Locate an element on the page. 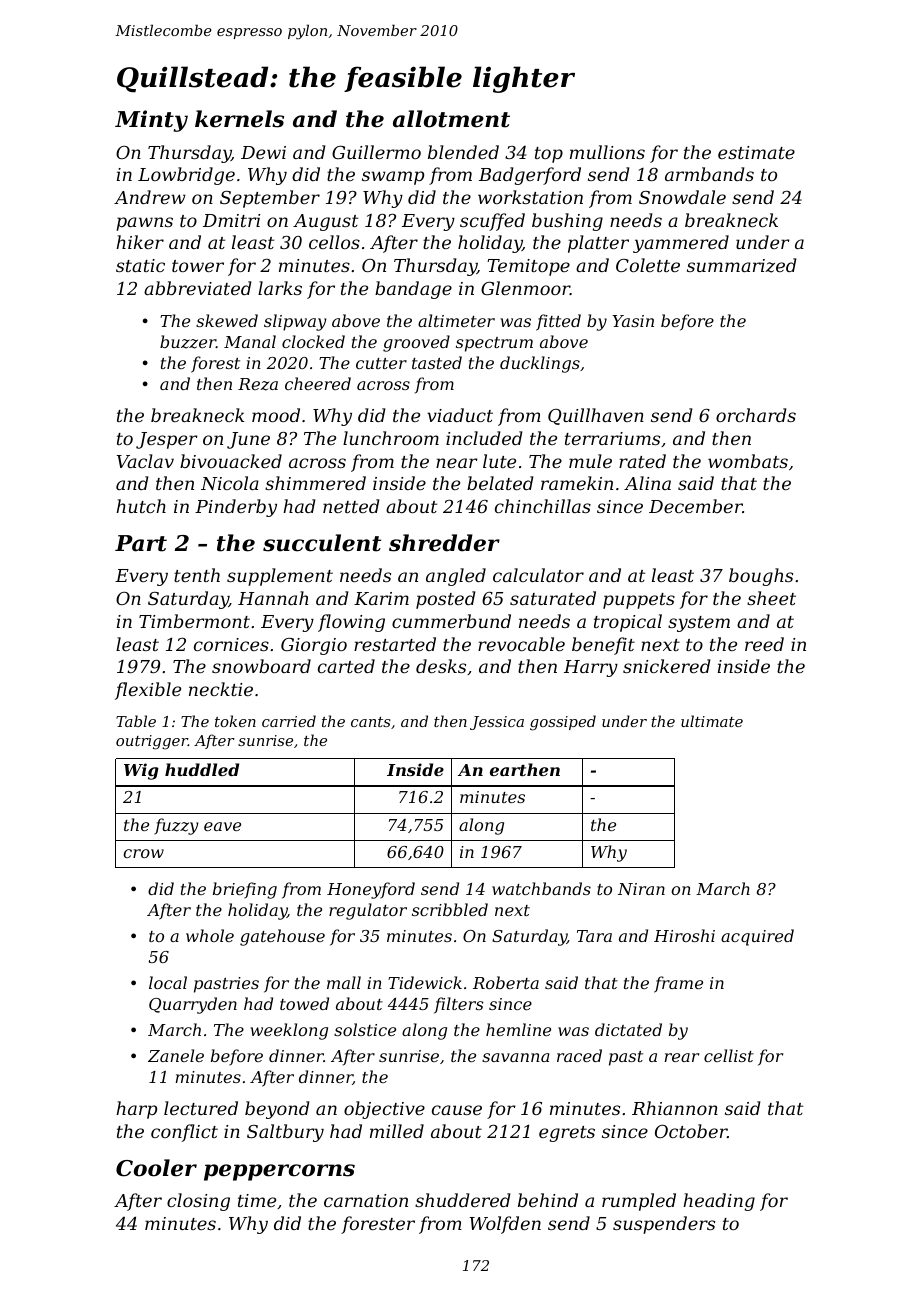  snowboard is located at coordinates (261, 666).
